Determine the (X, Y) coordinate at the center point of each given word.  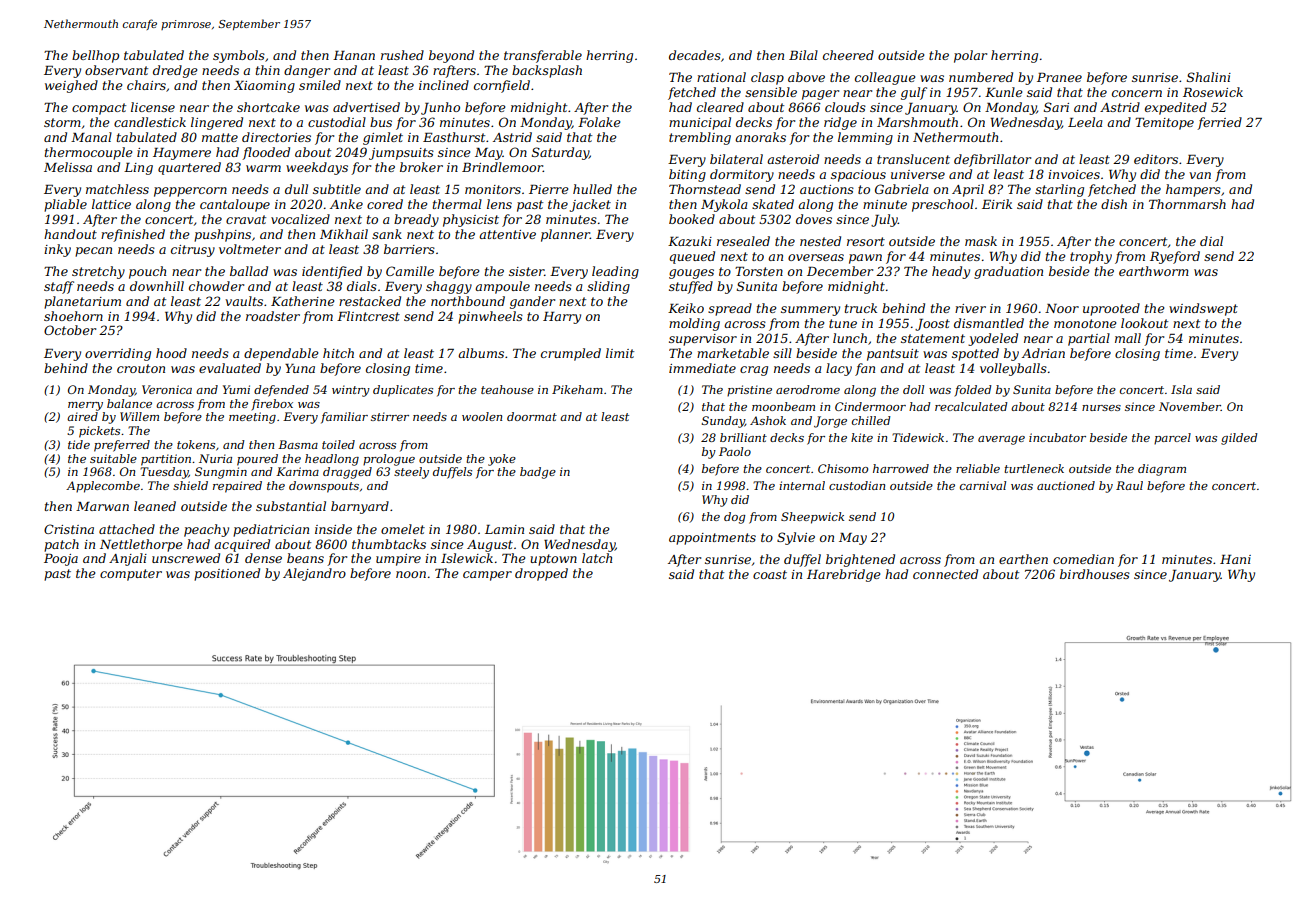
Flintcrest (368, 316)
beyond (451, 56)
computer (131, 575)
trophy (1091, 257)
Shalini (1209, 77)
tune (843, 323)
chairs (146, 85)
